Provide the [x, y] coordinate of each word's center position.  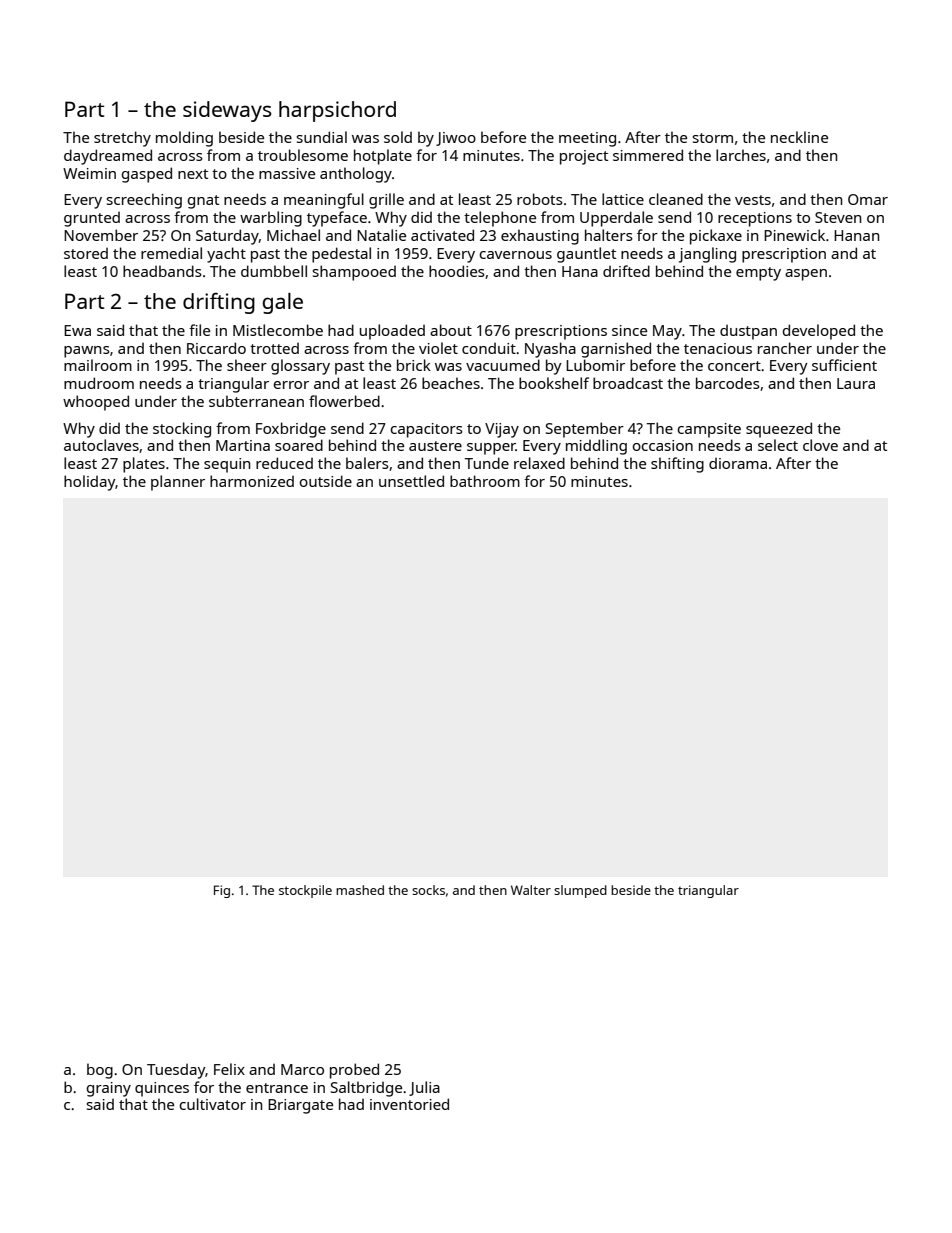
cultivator [213, 1104]
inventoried [409, 1104]
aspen [806, 275]
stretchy [122, 139]
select [778, 445]
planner [178, 483]
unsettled [411, 481]
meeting [587, 139]
